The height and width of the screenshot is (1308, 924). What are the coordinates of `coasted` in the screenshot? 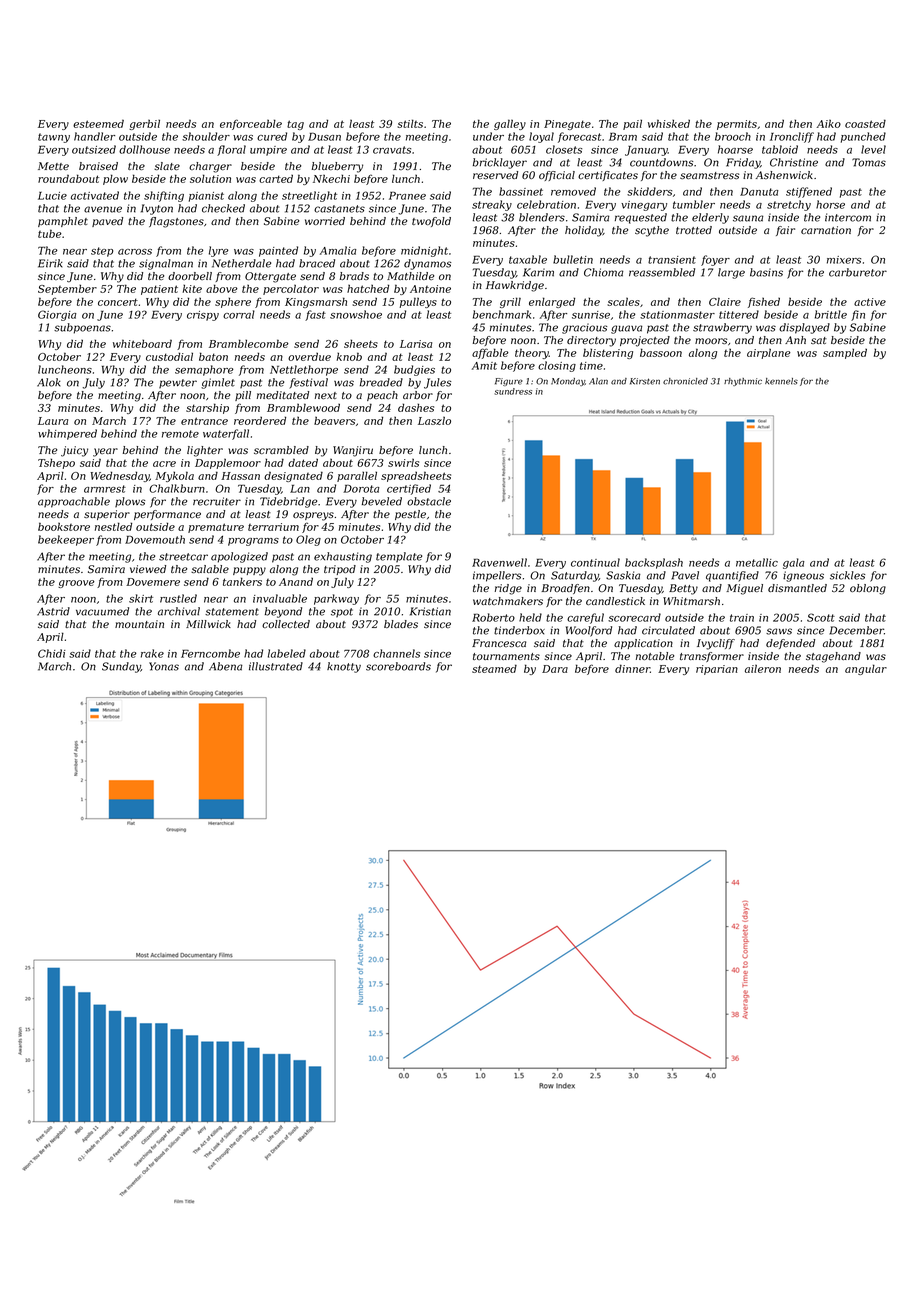 It's located at (865, 123).
